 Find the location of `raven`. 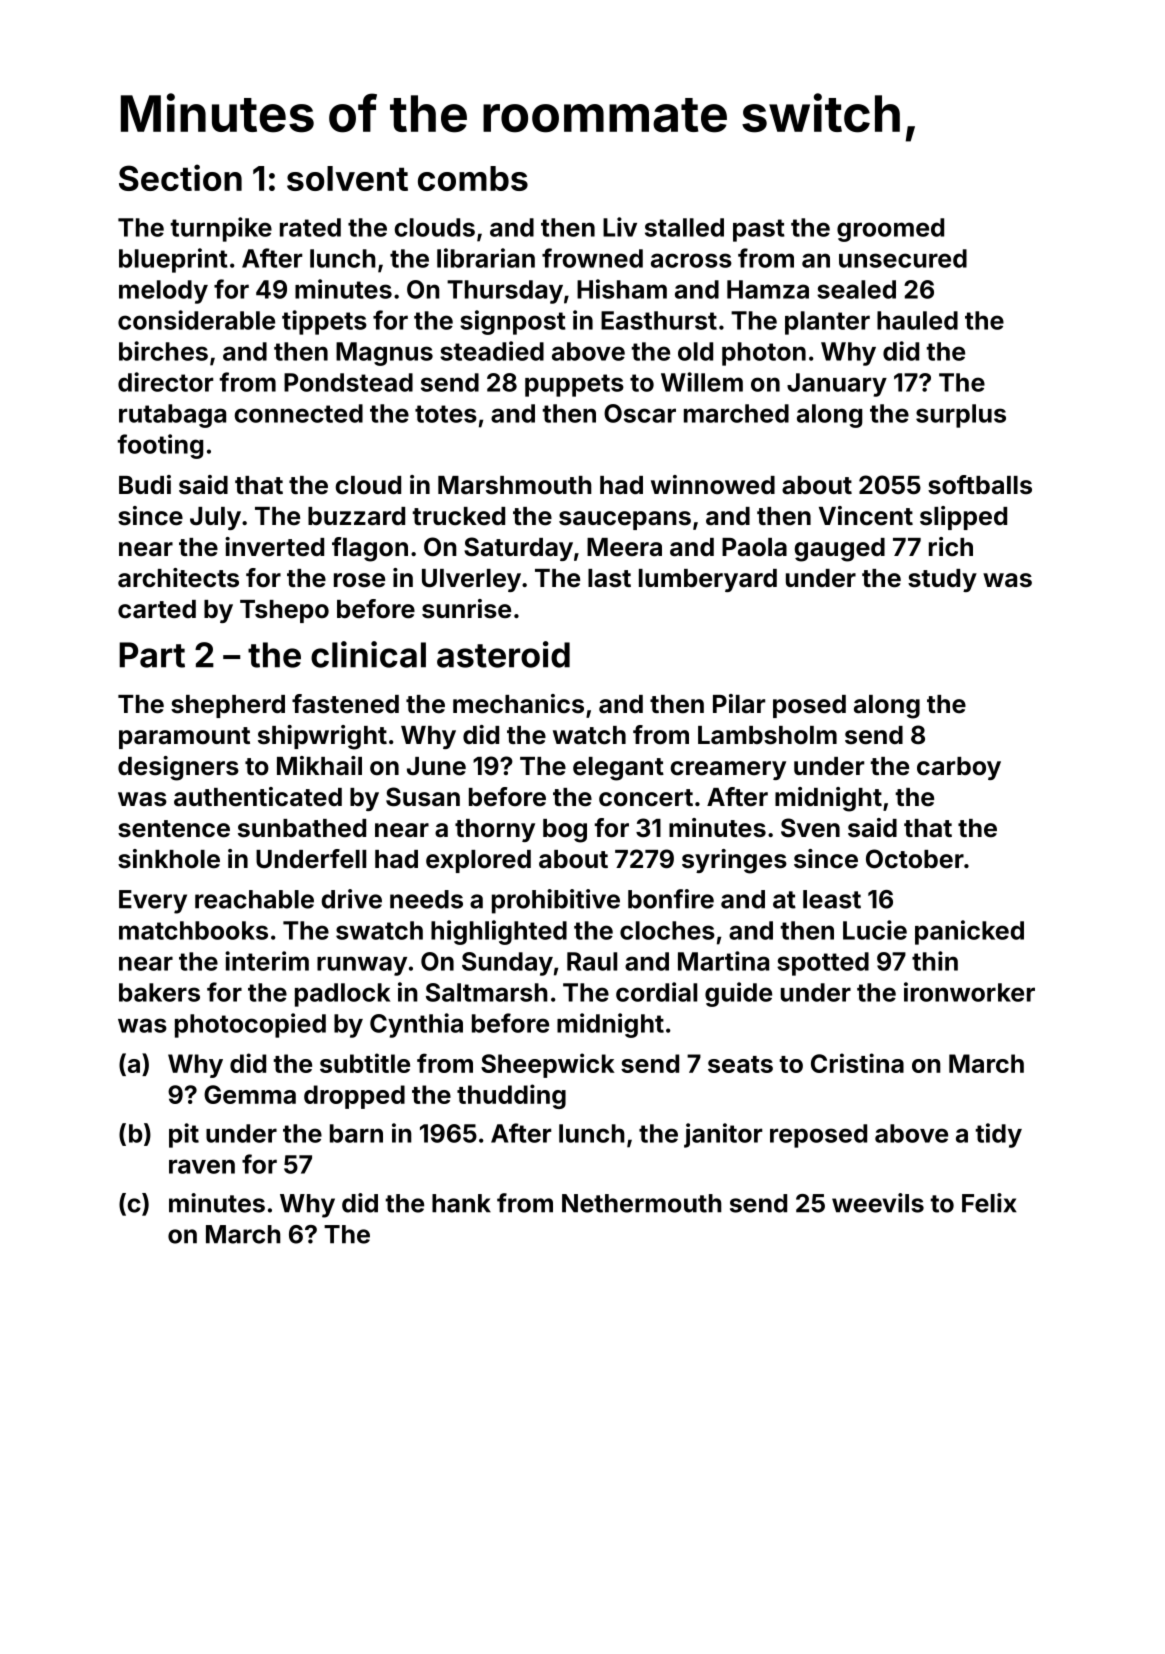

raven is located at coordinates (202, 1166).
